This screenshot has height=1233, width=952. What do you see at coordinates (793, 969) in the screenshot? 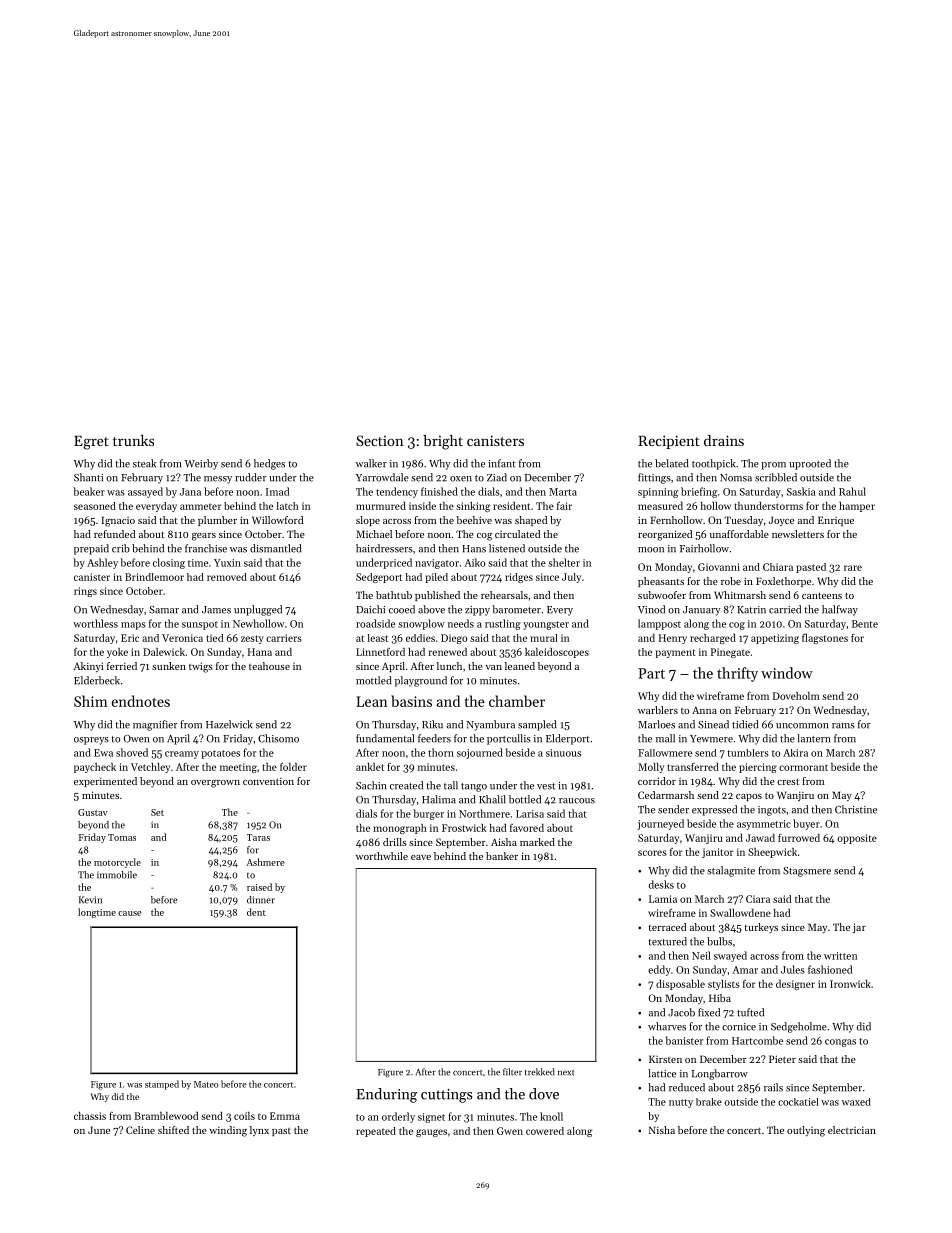
I see `Jules` at bounding box center [793, 969].
